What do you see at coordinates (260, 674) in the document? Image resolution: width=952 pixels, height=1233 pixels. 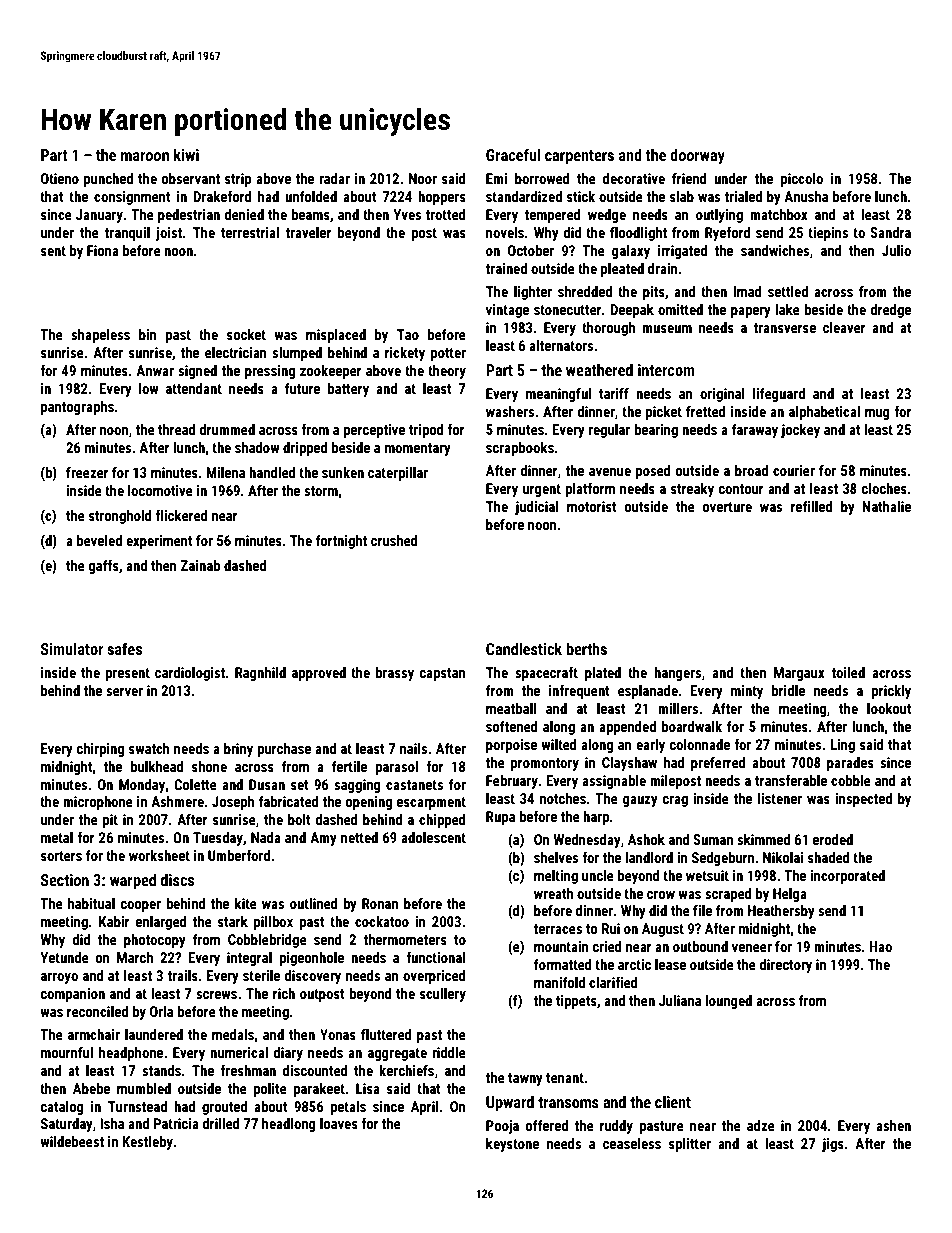 I see `Ragnhild` at bounding box center [260, 674].
